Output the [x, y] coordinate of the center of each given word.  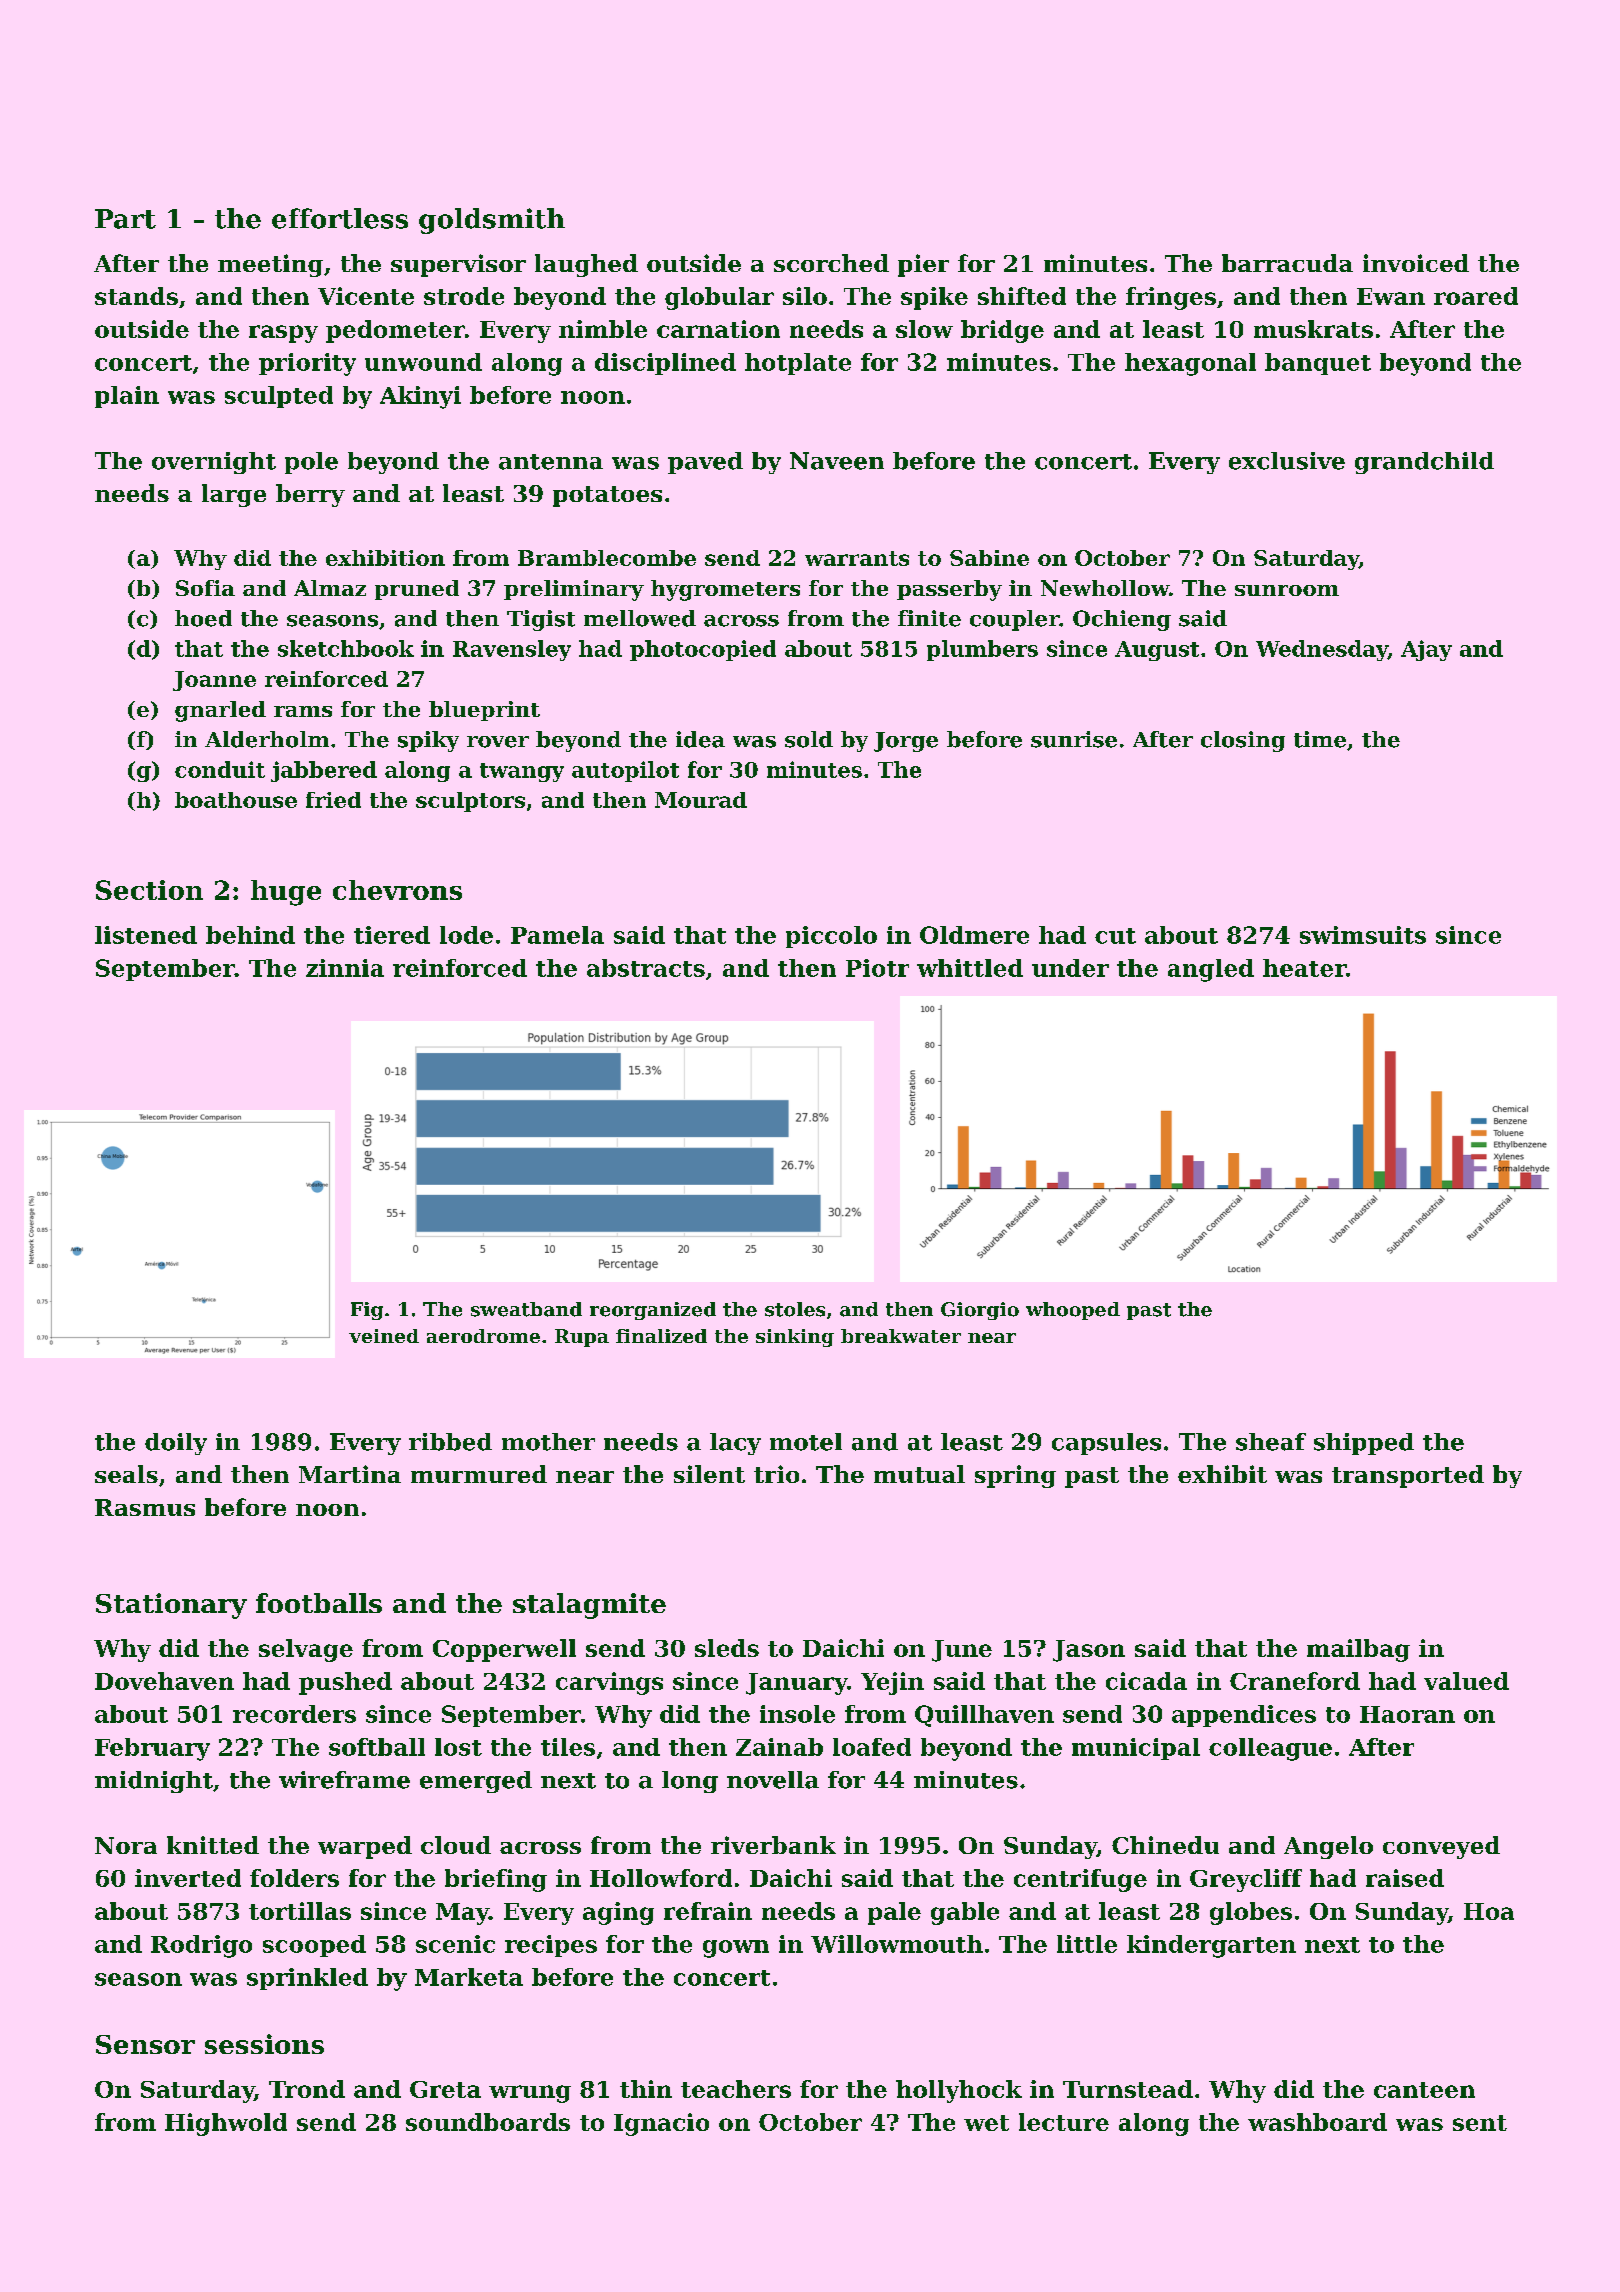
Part [125, 219]
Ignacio [661, 2124]
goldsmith [492, 221]
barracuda [1287, 263]
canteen [1424, 2090]
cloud [456, 1845]
